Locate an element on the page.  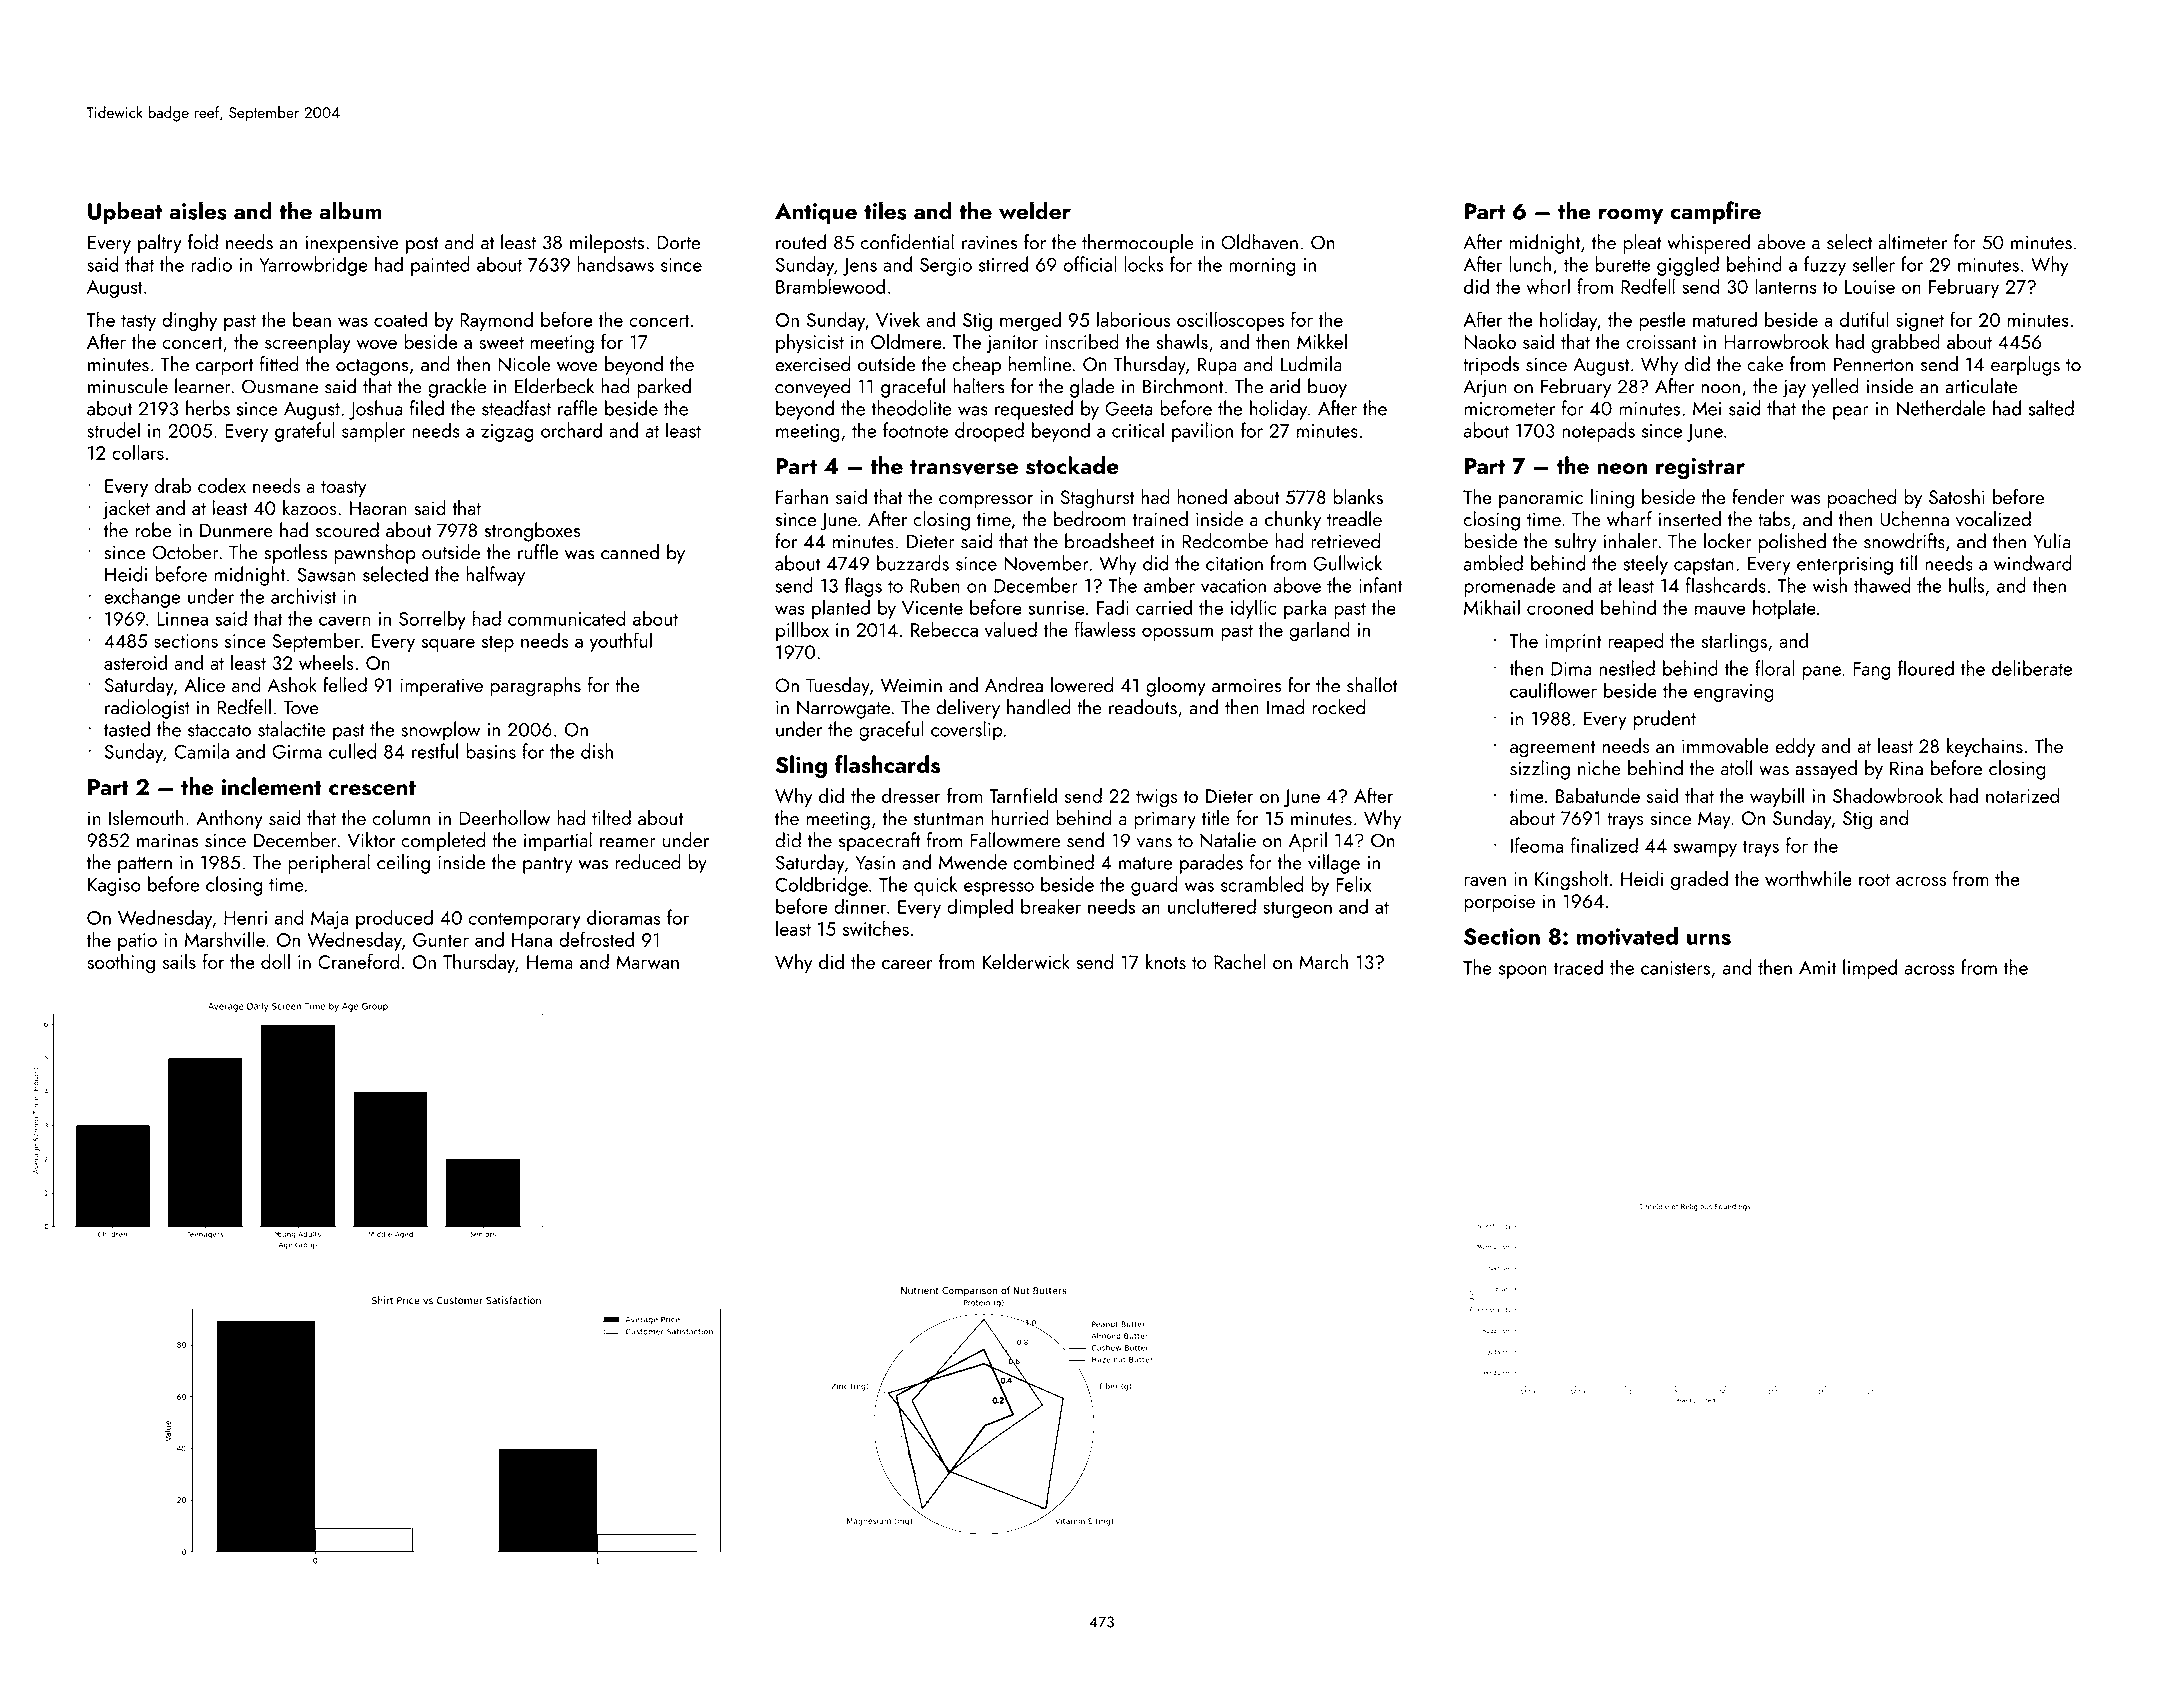
cheap is located at coordinates (977, 366).
